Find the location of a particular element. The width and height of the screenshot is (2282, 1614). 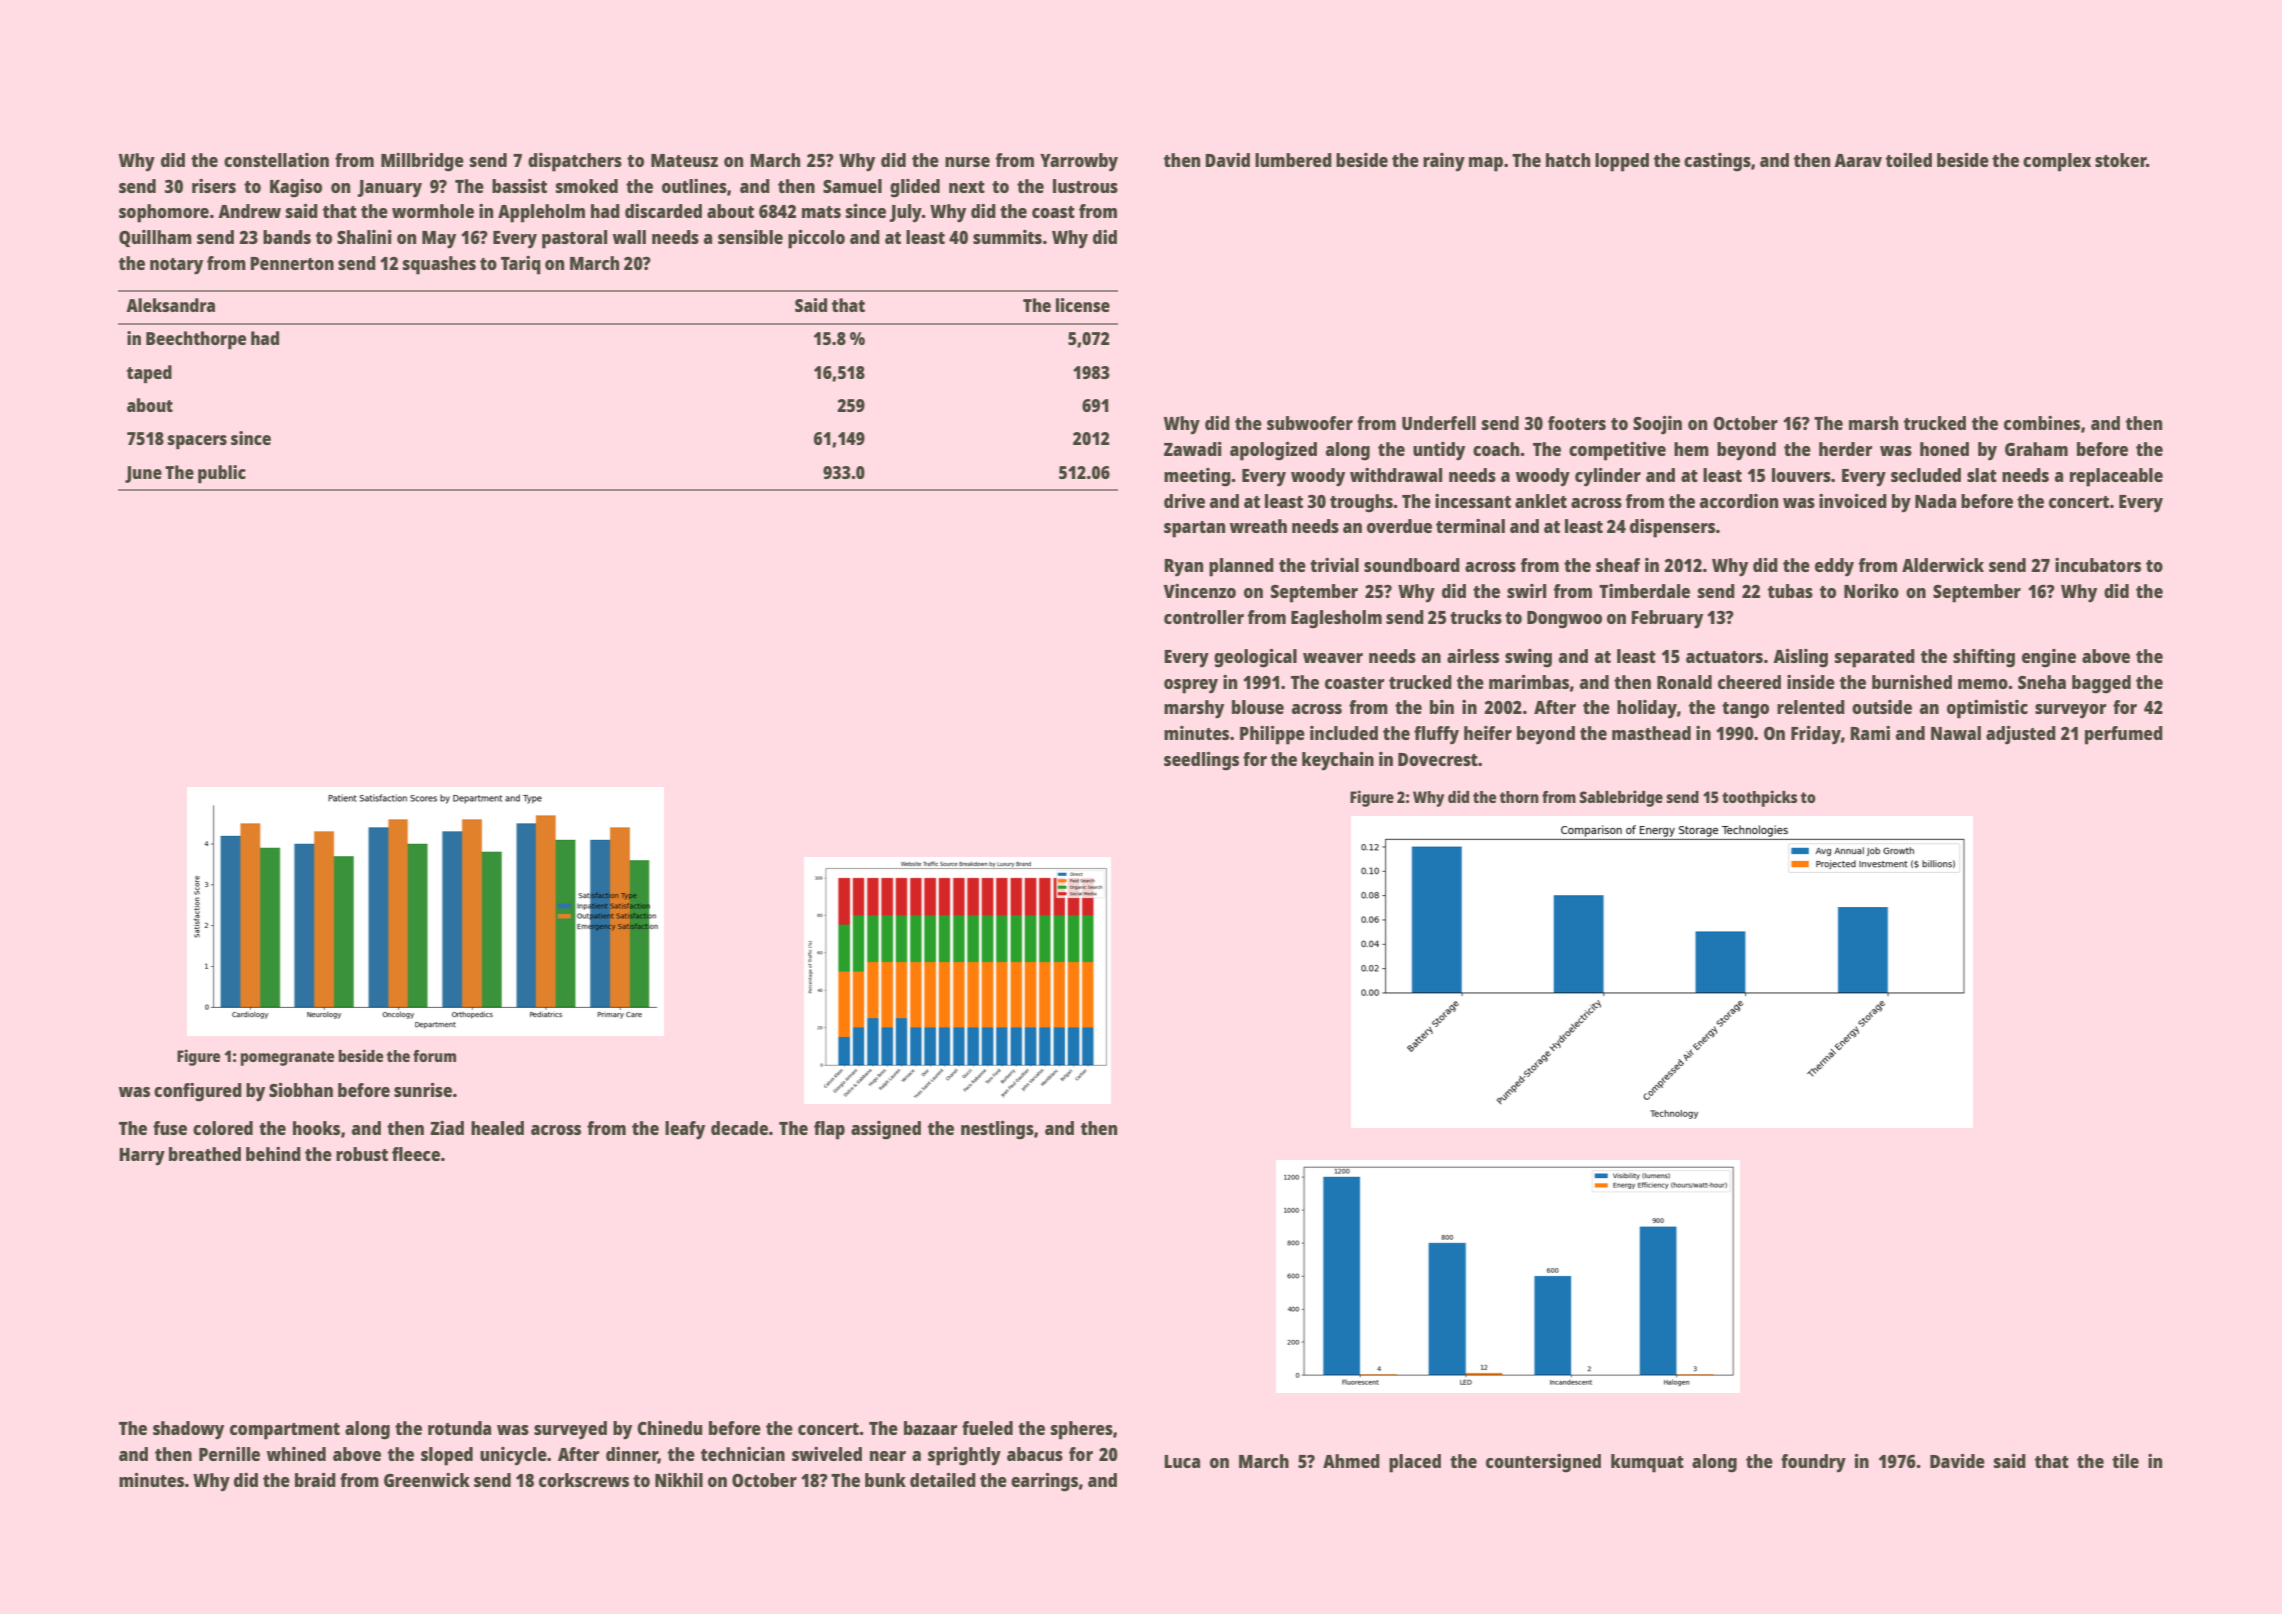

thorn is located at coordinates (1519, 797).
